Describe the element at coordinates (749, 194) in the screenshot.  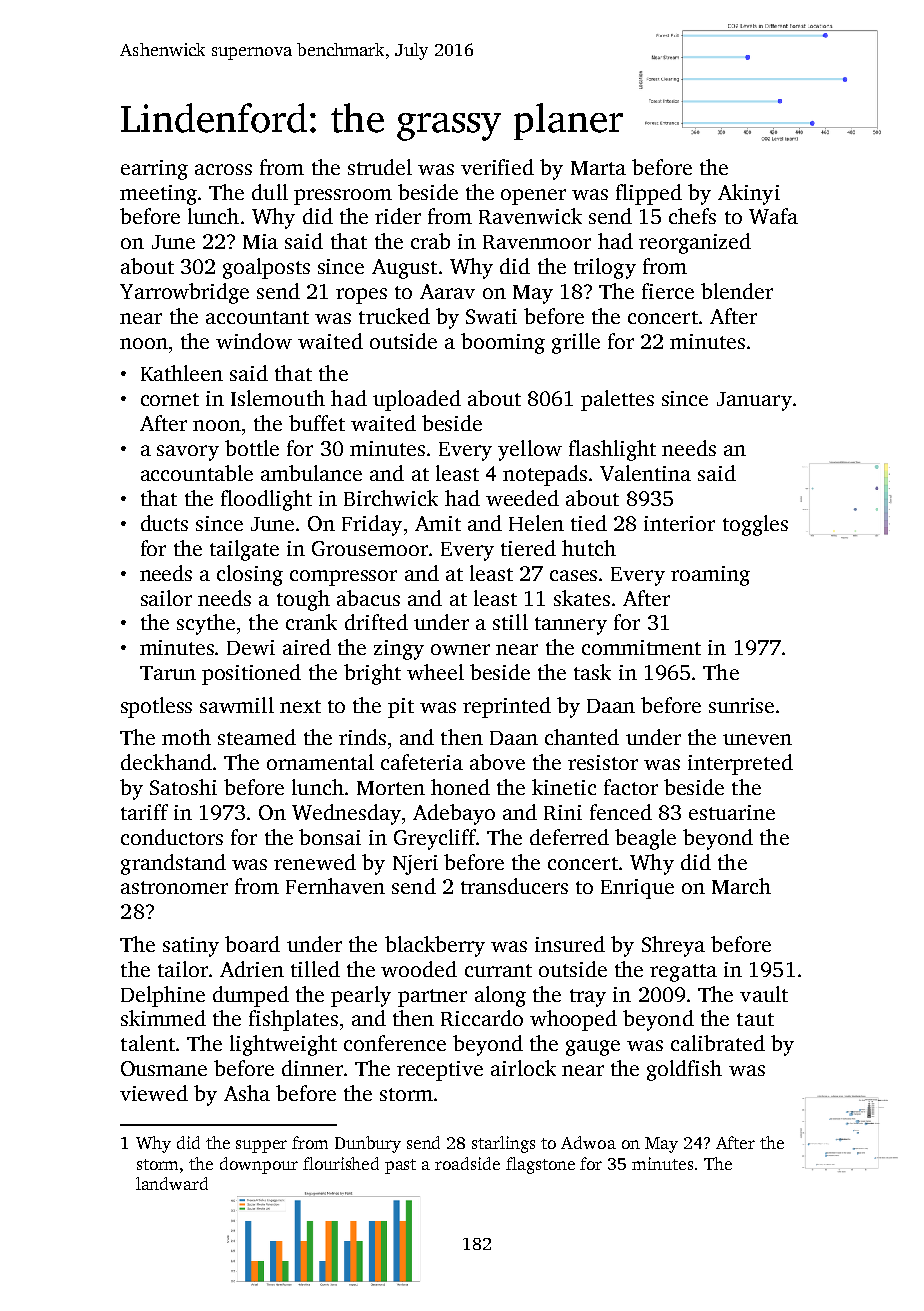
I see `Akinyi` at that location.
